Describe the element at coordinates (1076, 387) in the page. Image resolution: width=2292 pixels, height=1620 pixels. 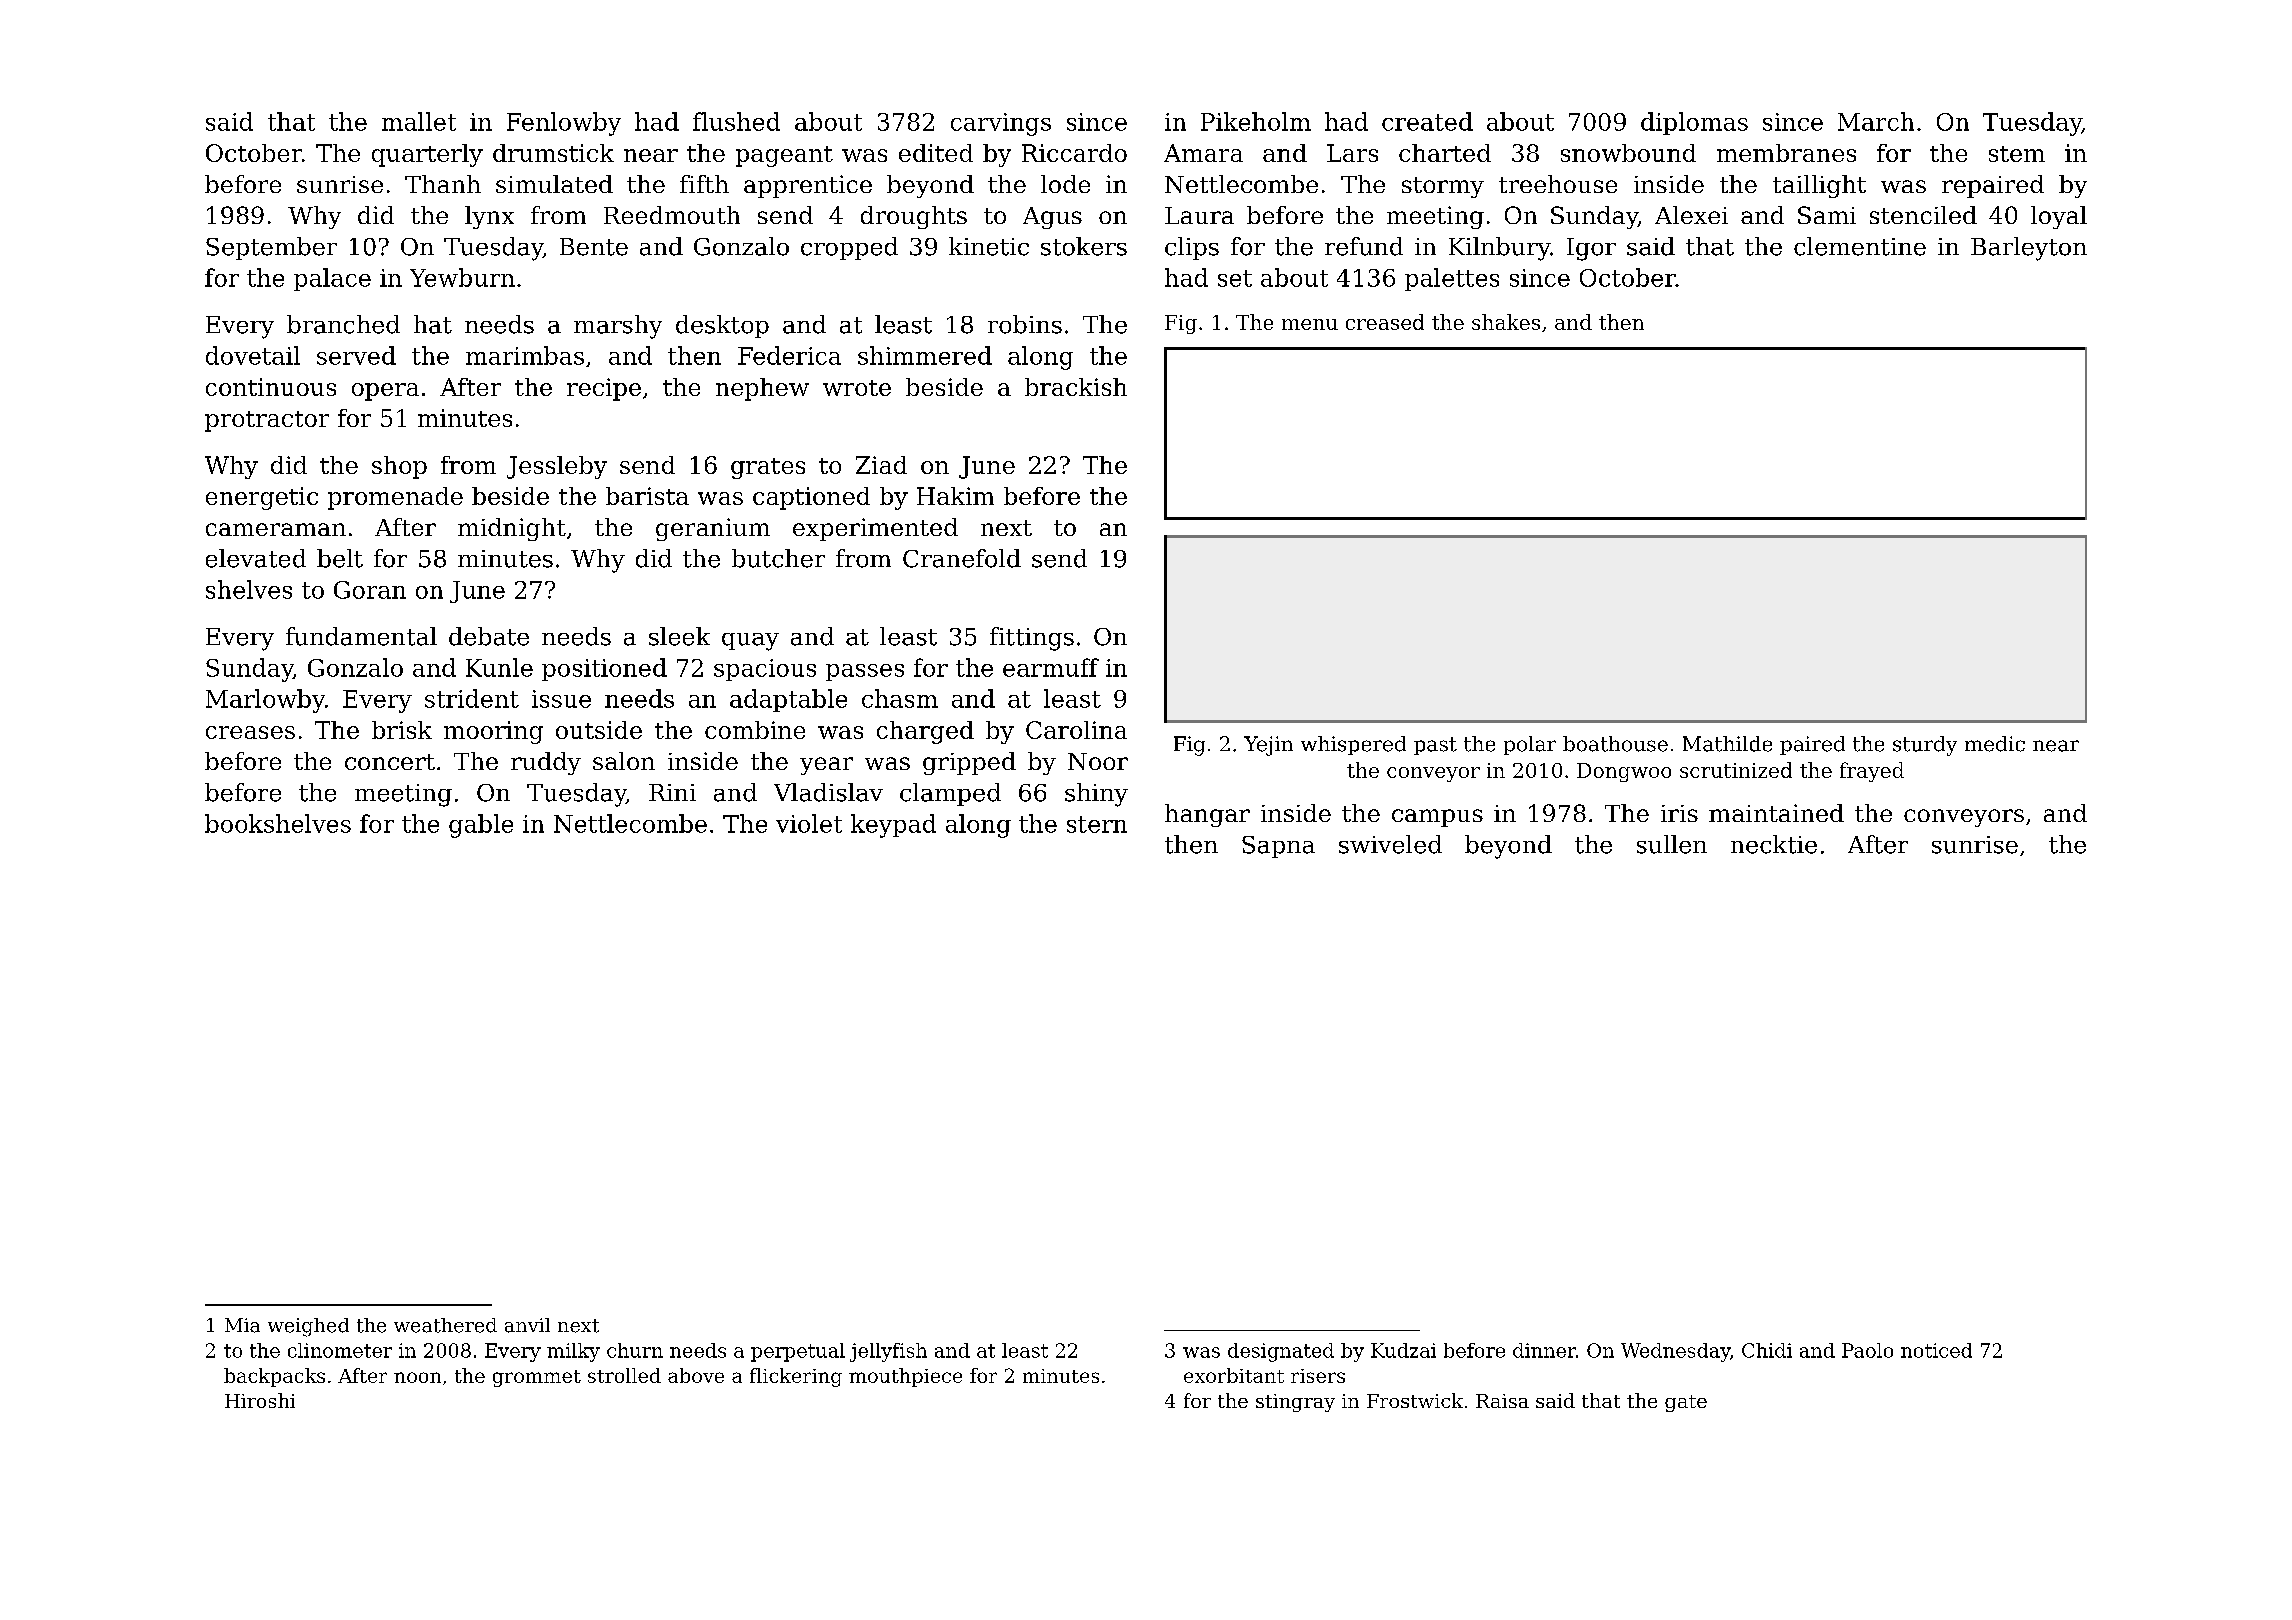
I see `brackish` at that location.
